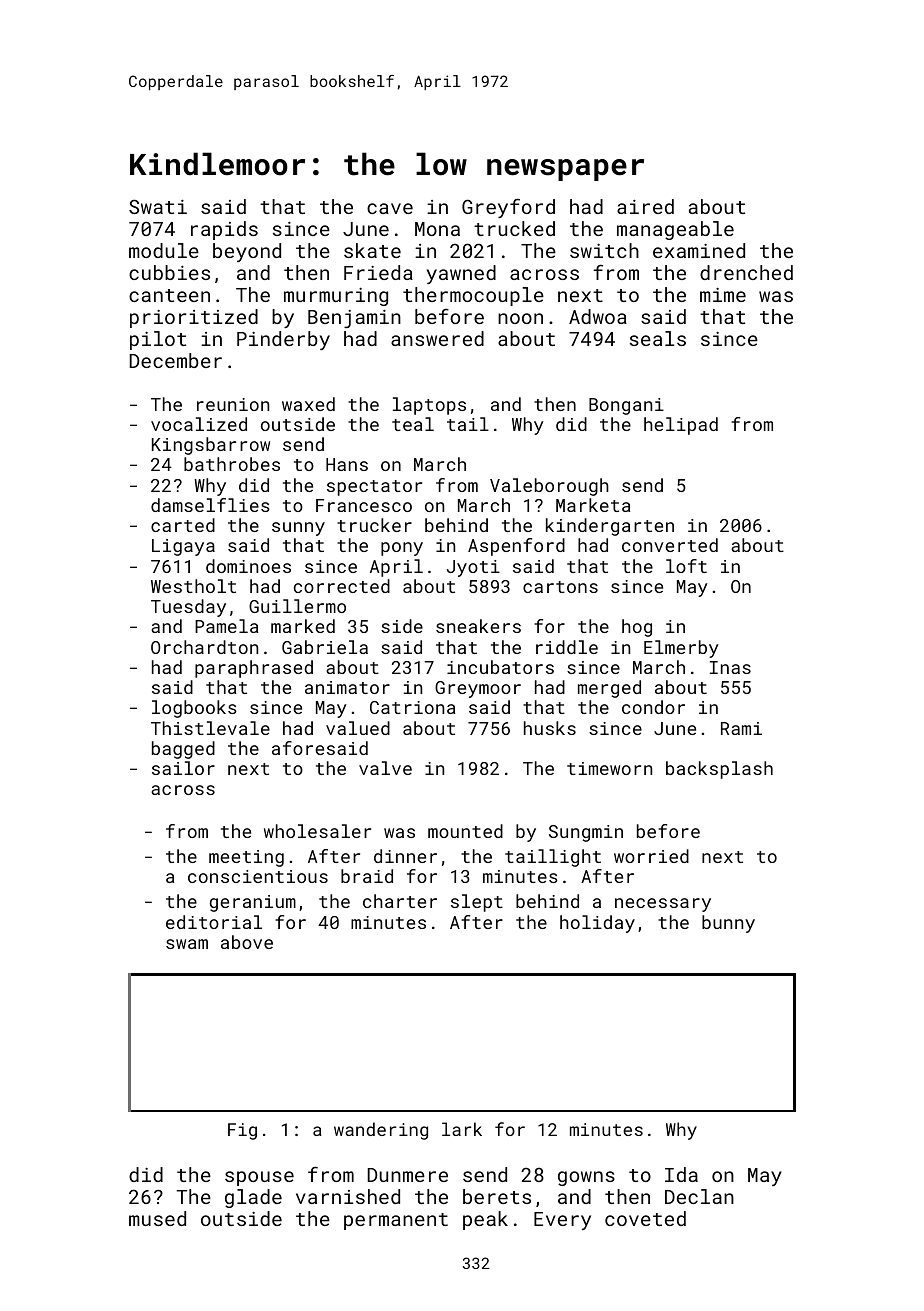  I want to click on peak, so click(485, 1220).
